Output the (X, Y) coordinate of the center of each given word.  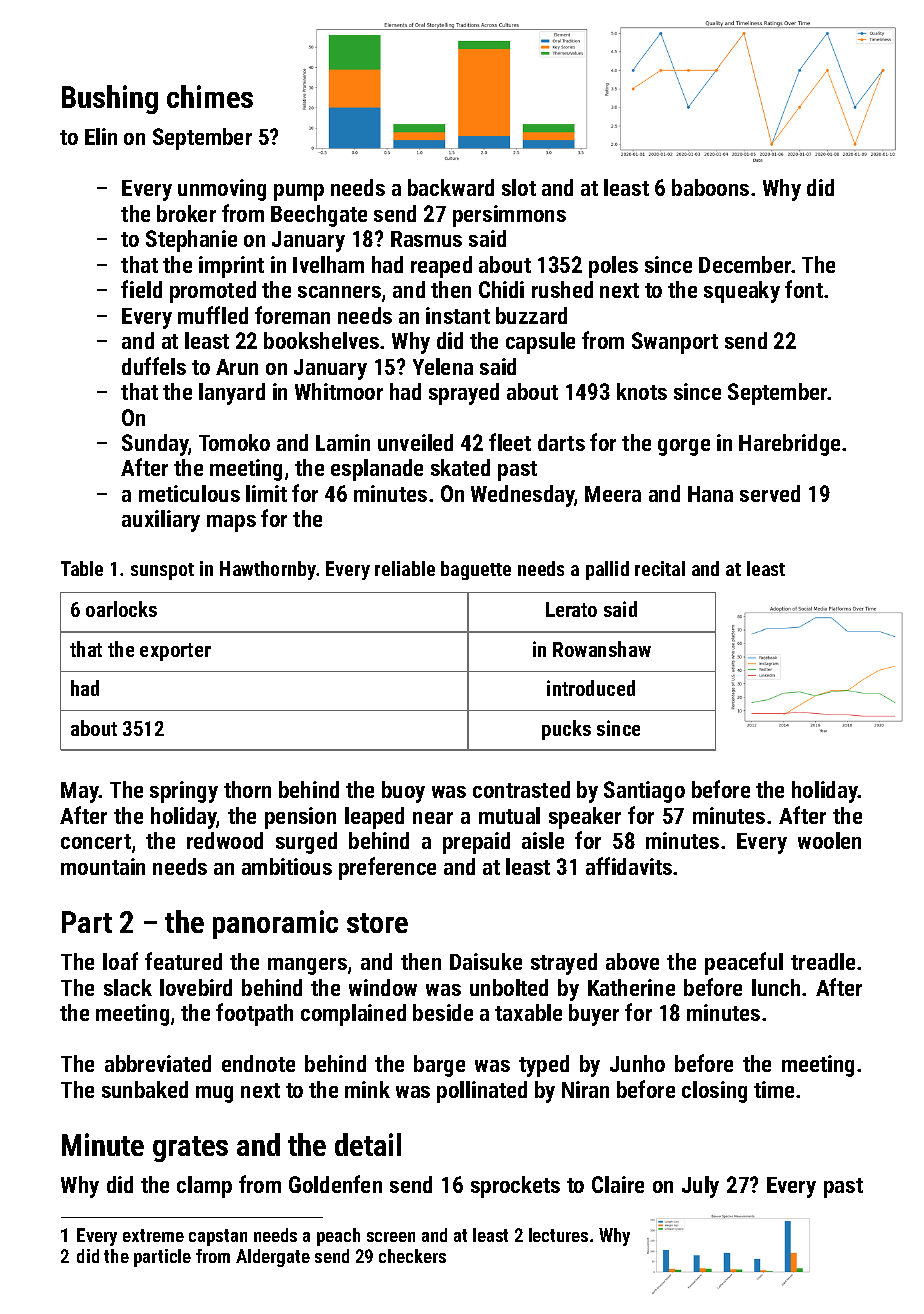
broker (186, 213)
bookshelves (321, 340)
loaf (120, 961)
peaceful (744, 963)
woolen (829, 840)
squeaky (742, 292)
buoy (403, 792)
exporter (175, 652)
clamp (204, 1187)
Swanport (675, 343)
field (141, 289)
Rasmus (426, 239)
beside (443, 1012)
